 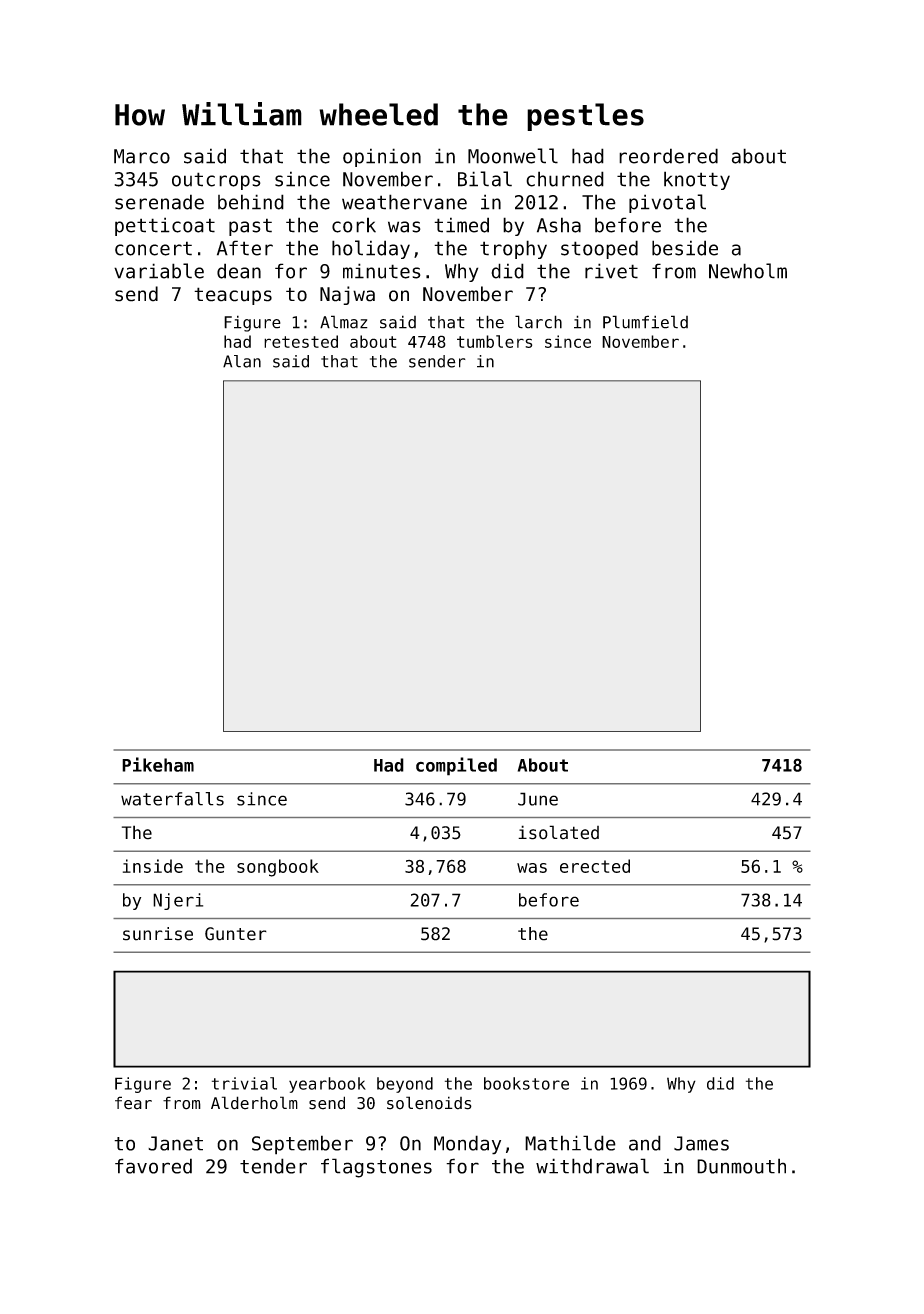 What do you see at coordinates (526, 1083) in the screenshot?
I see `bookstore` at bounding box center [526, 1083].
